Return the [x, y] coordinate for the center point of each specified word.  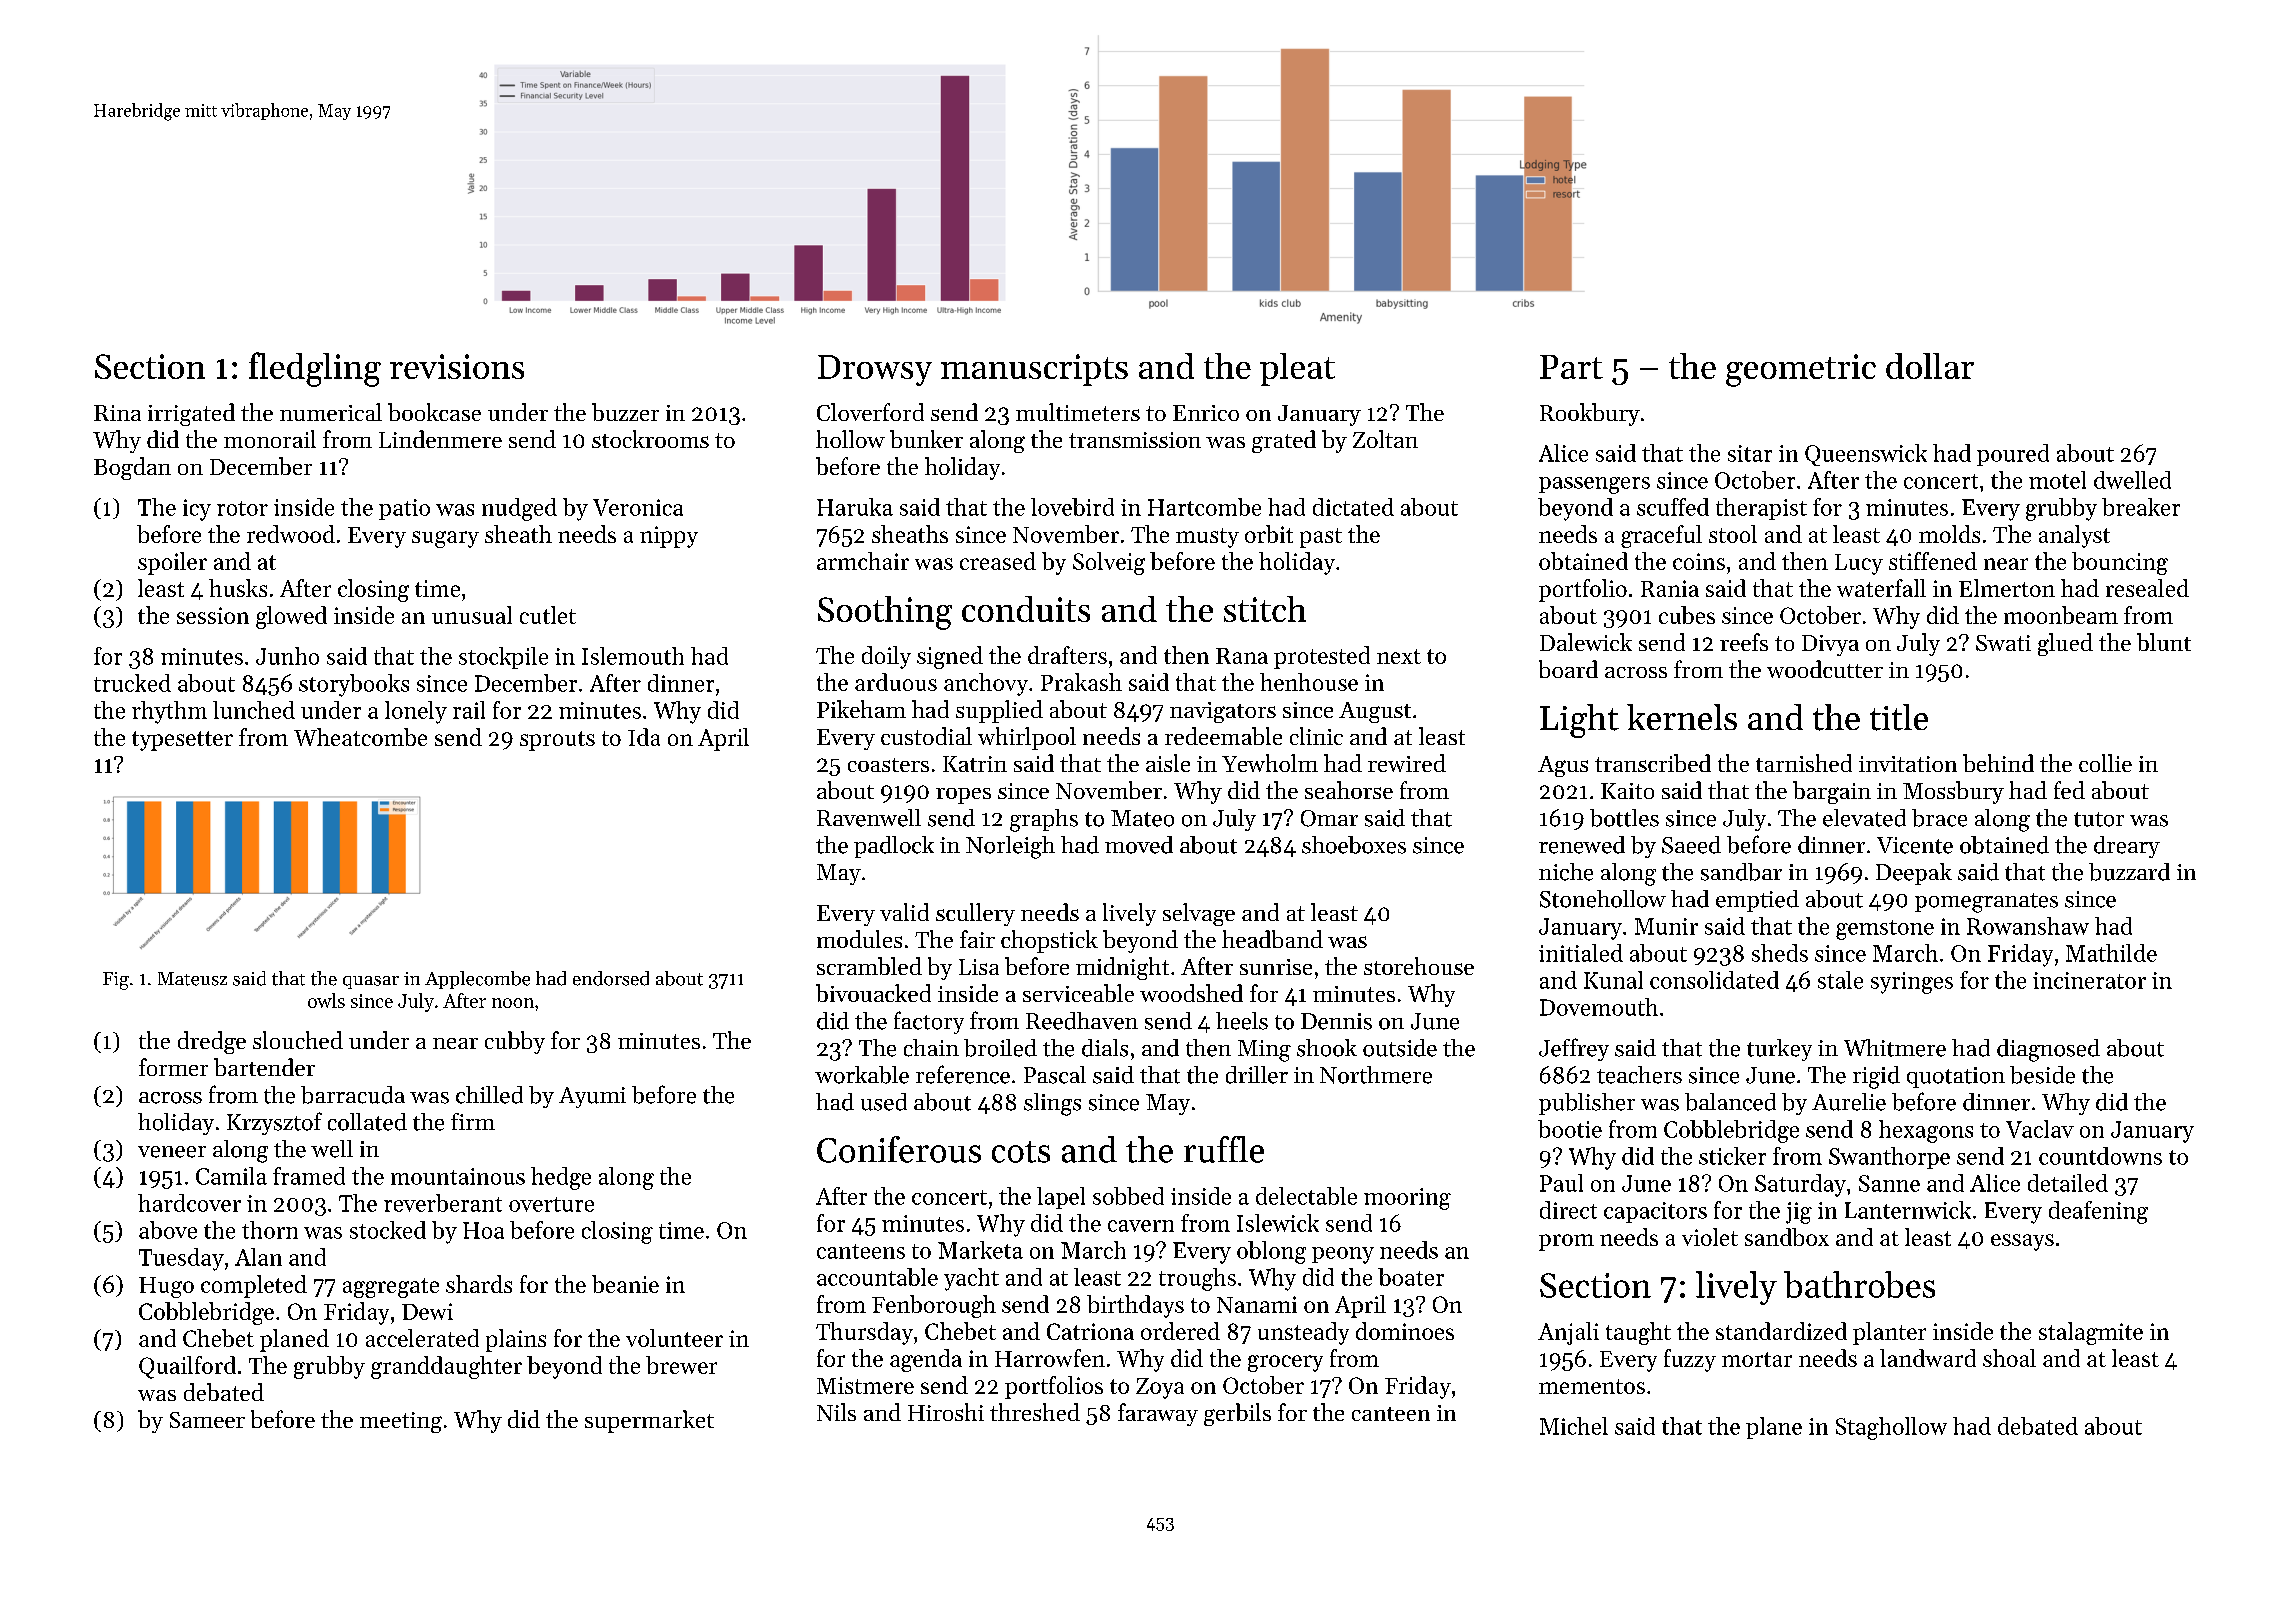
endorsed [611, 978]
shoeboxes [1354, 845]
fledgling [315, 369]
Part [1571, 367]
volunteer [674, 1338]
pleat [1297, 369]
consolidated [1714, 980]
